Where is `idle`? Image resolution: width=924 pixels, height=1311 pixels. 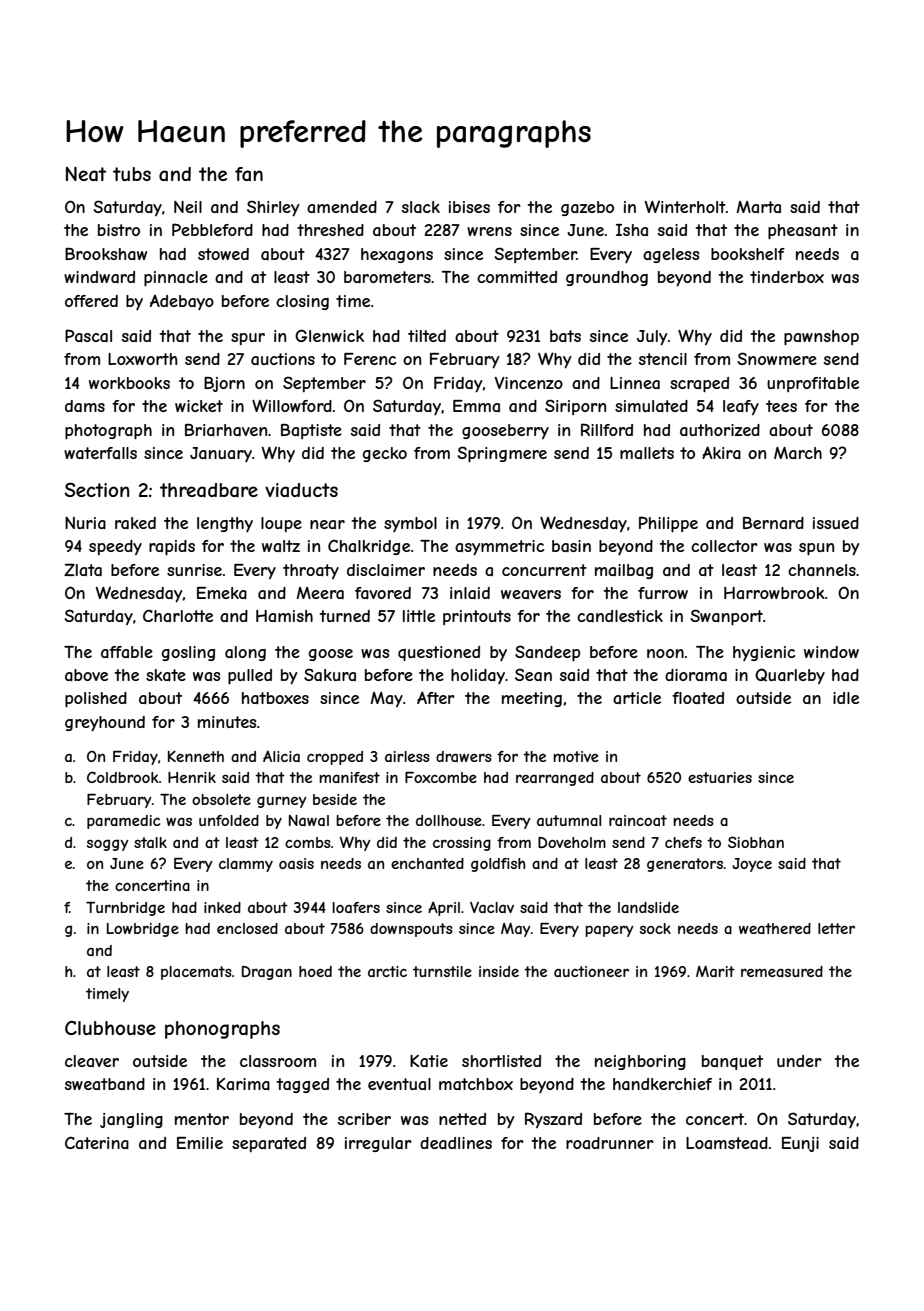
idle is located at coordinates (846, 698).
